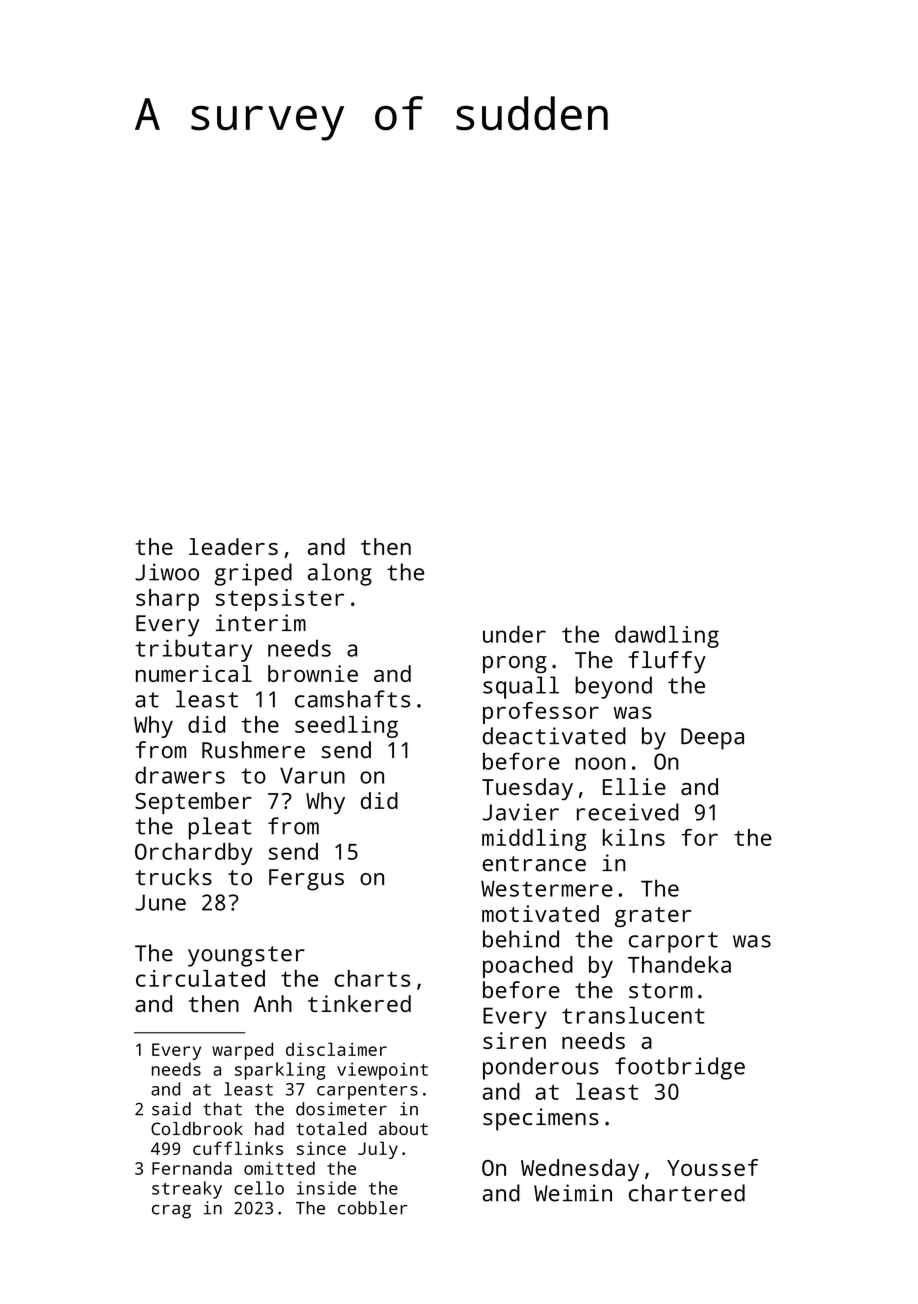 The width and height of the image is (918, 1304). I want to click on carport, so click(673, 942).
